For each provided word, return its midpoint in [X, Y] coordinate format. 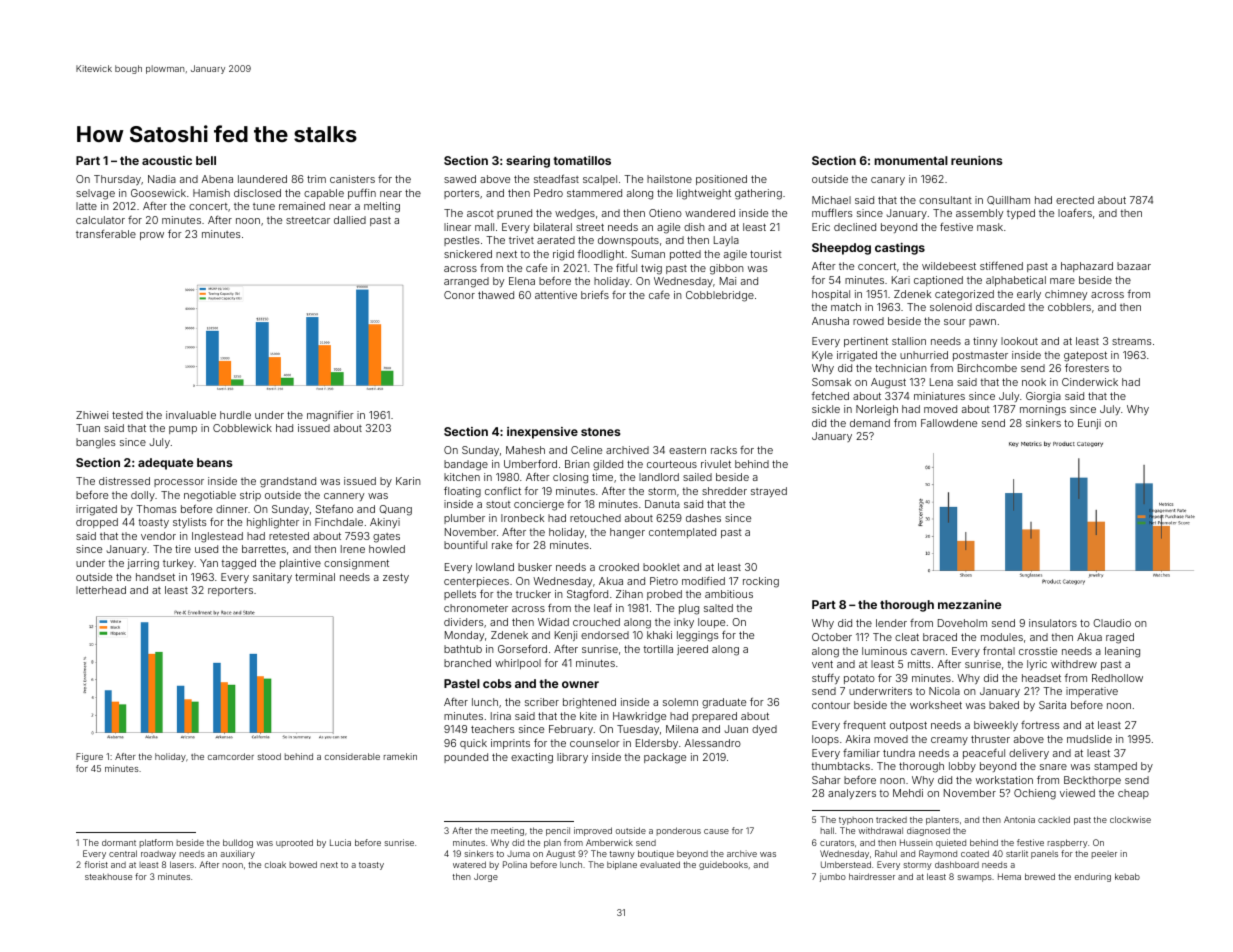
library [572, 758]
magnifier [330, 416]
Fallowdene [949, 423]
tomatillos [582, 160]
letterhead [101, 590]
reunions [976, 160]
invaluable [191, 415]
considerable [352, 756]
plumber [464, 519]
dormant [119, 843]
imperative [1092, 692]
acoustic [167, 160]
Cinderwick [1090, 382]
